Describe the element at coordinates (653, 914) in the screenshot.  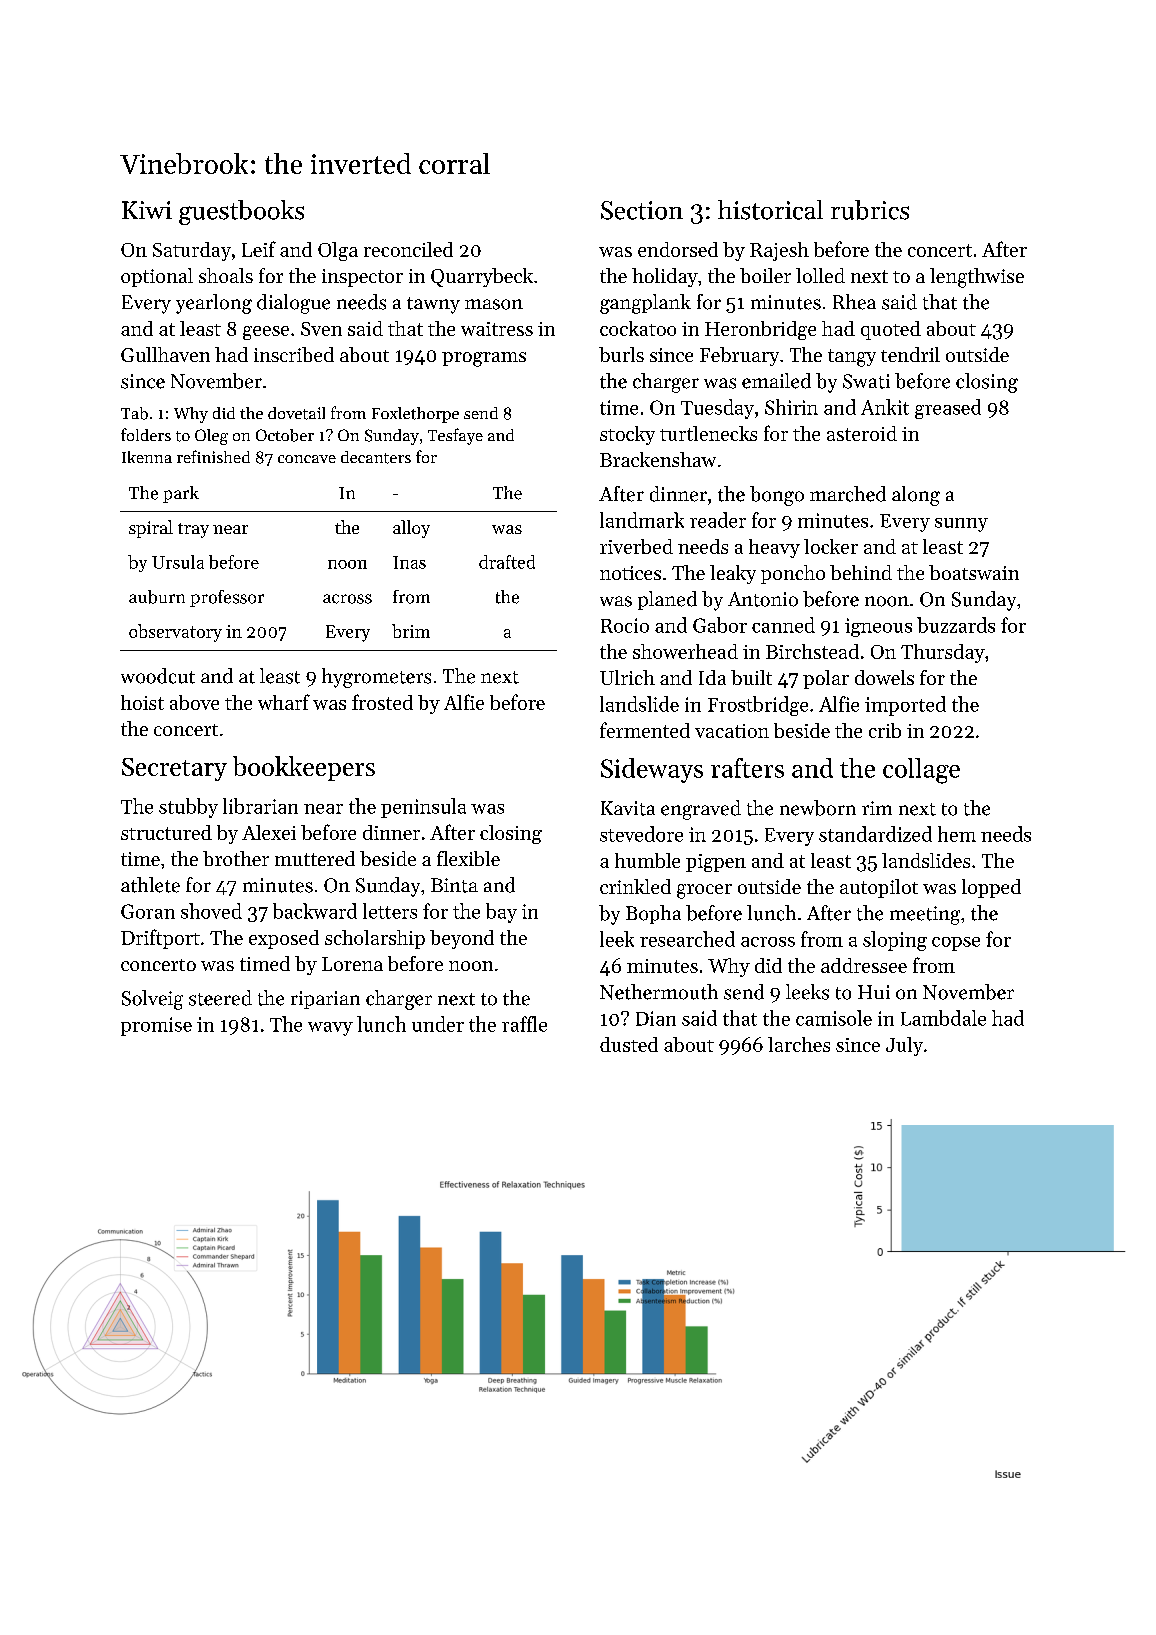
I see `Bopha` at that location.
